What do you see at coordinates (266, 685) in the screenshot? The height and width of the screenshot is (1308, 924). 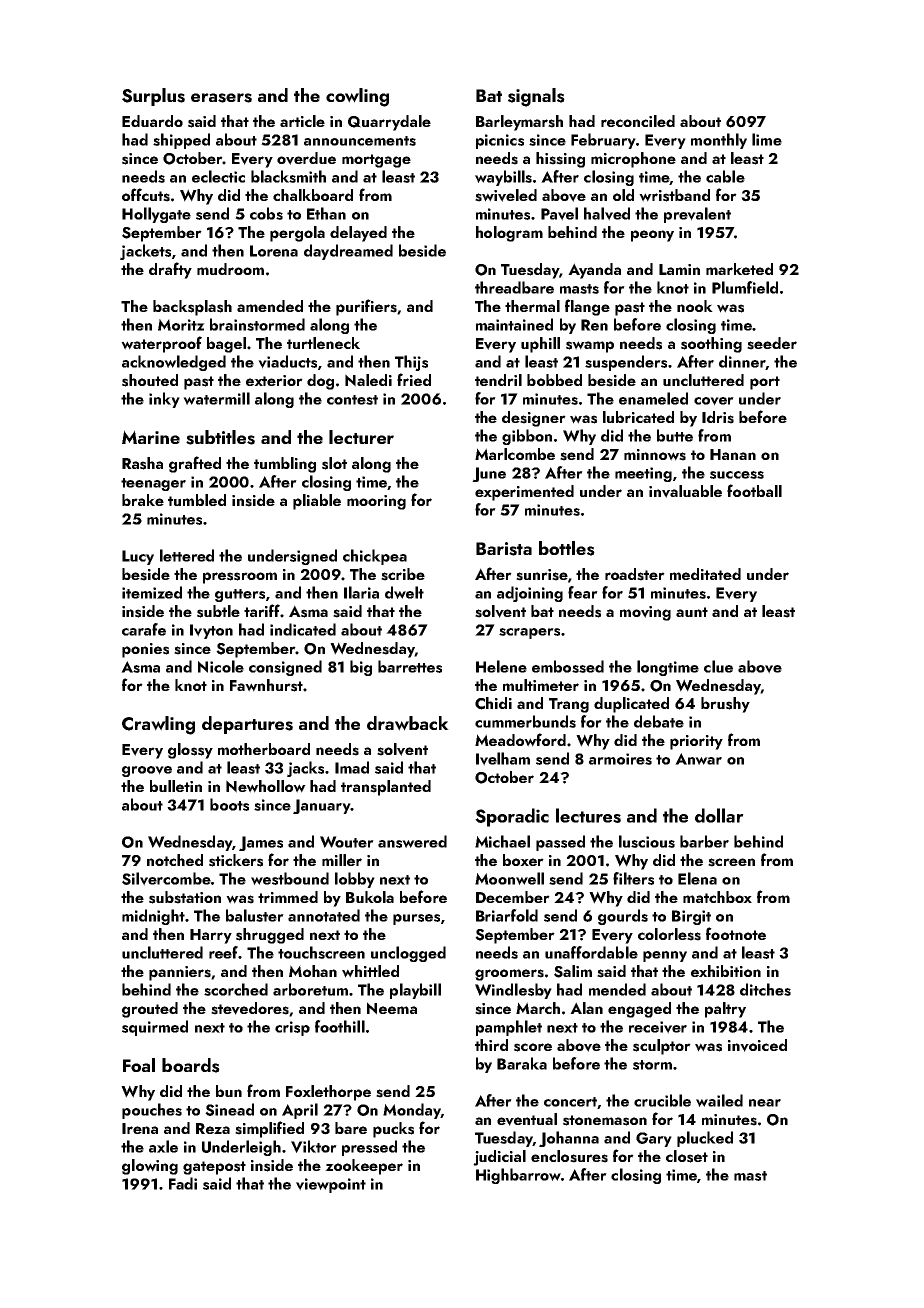 I see `Fawnhurst` at bounding box center [266, 685].
